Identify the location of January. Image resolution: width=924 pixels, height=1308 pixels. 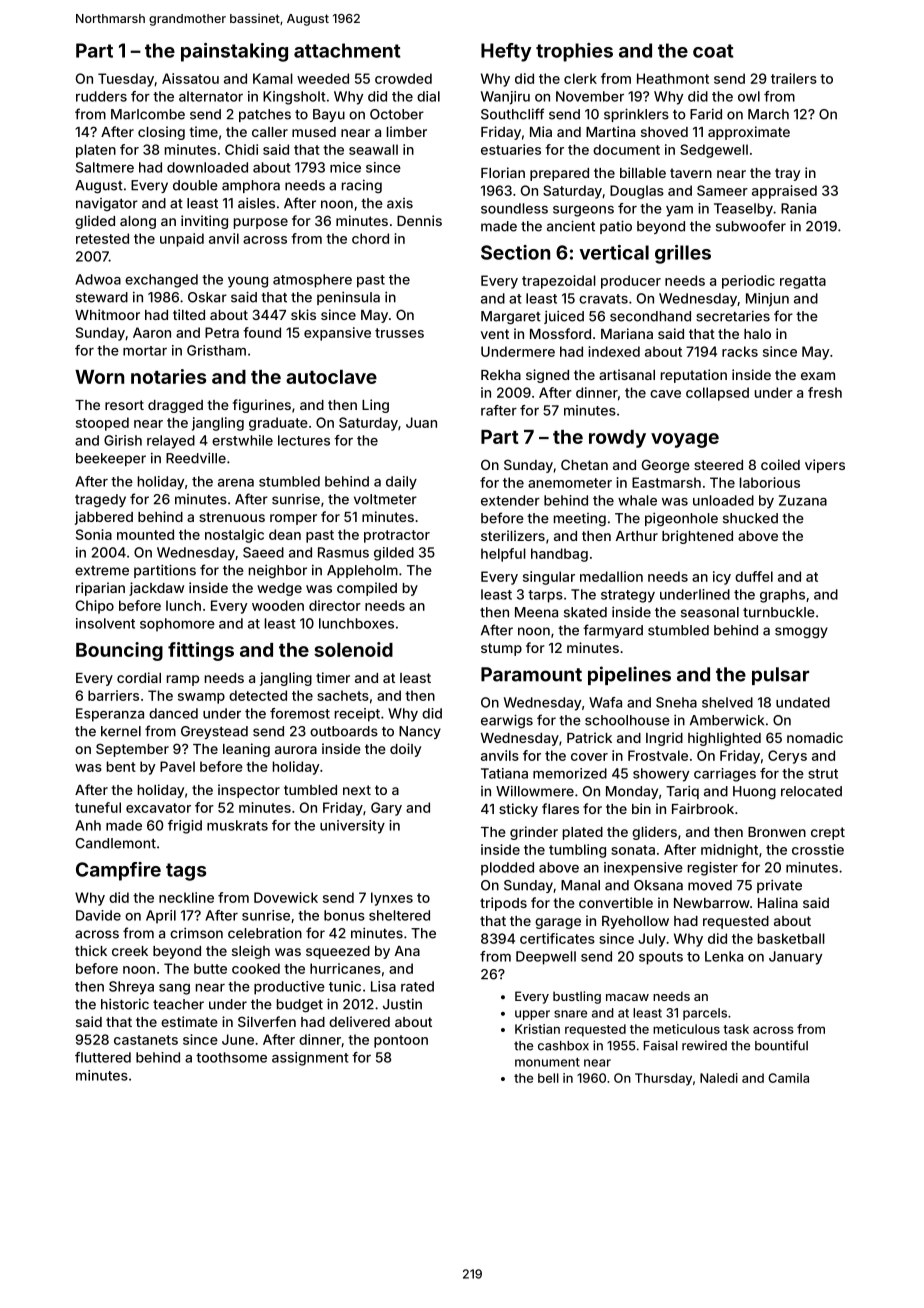
(795, 958).
